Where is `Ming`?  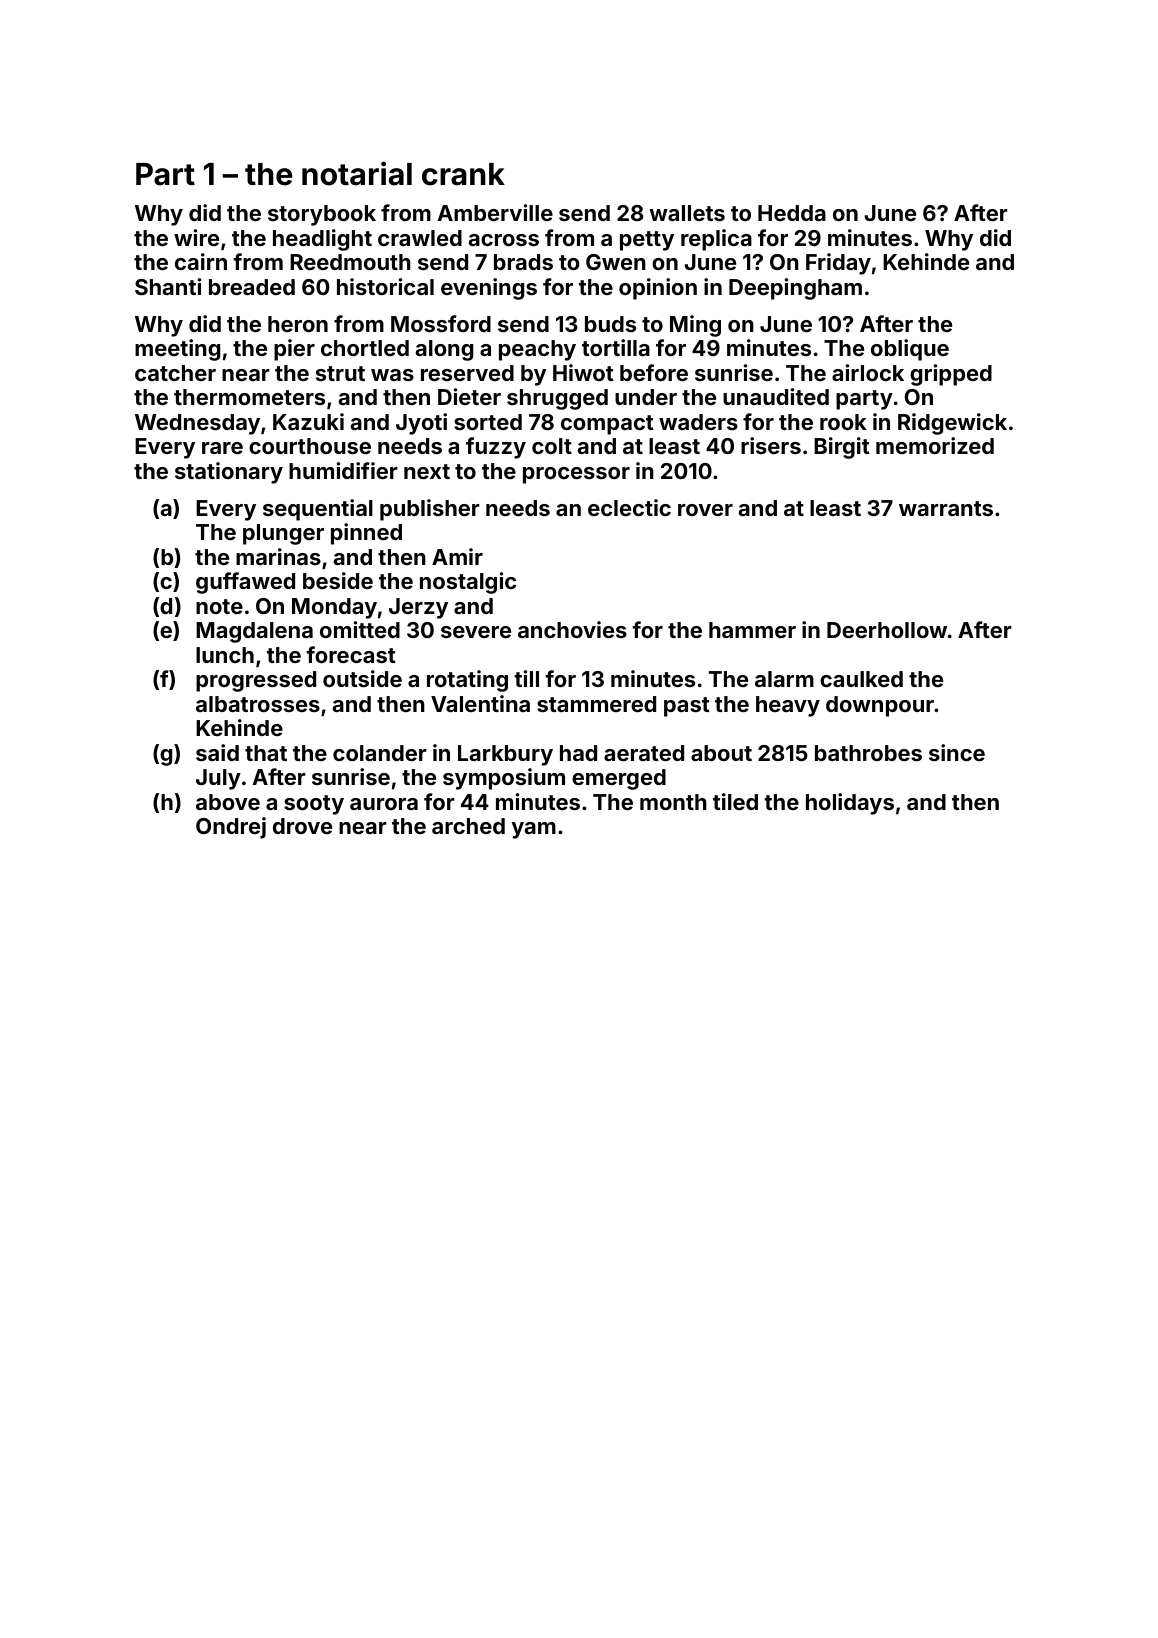
Ming is located at coordinates (695, 326).
